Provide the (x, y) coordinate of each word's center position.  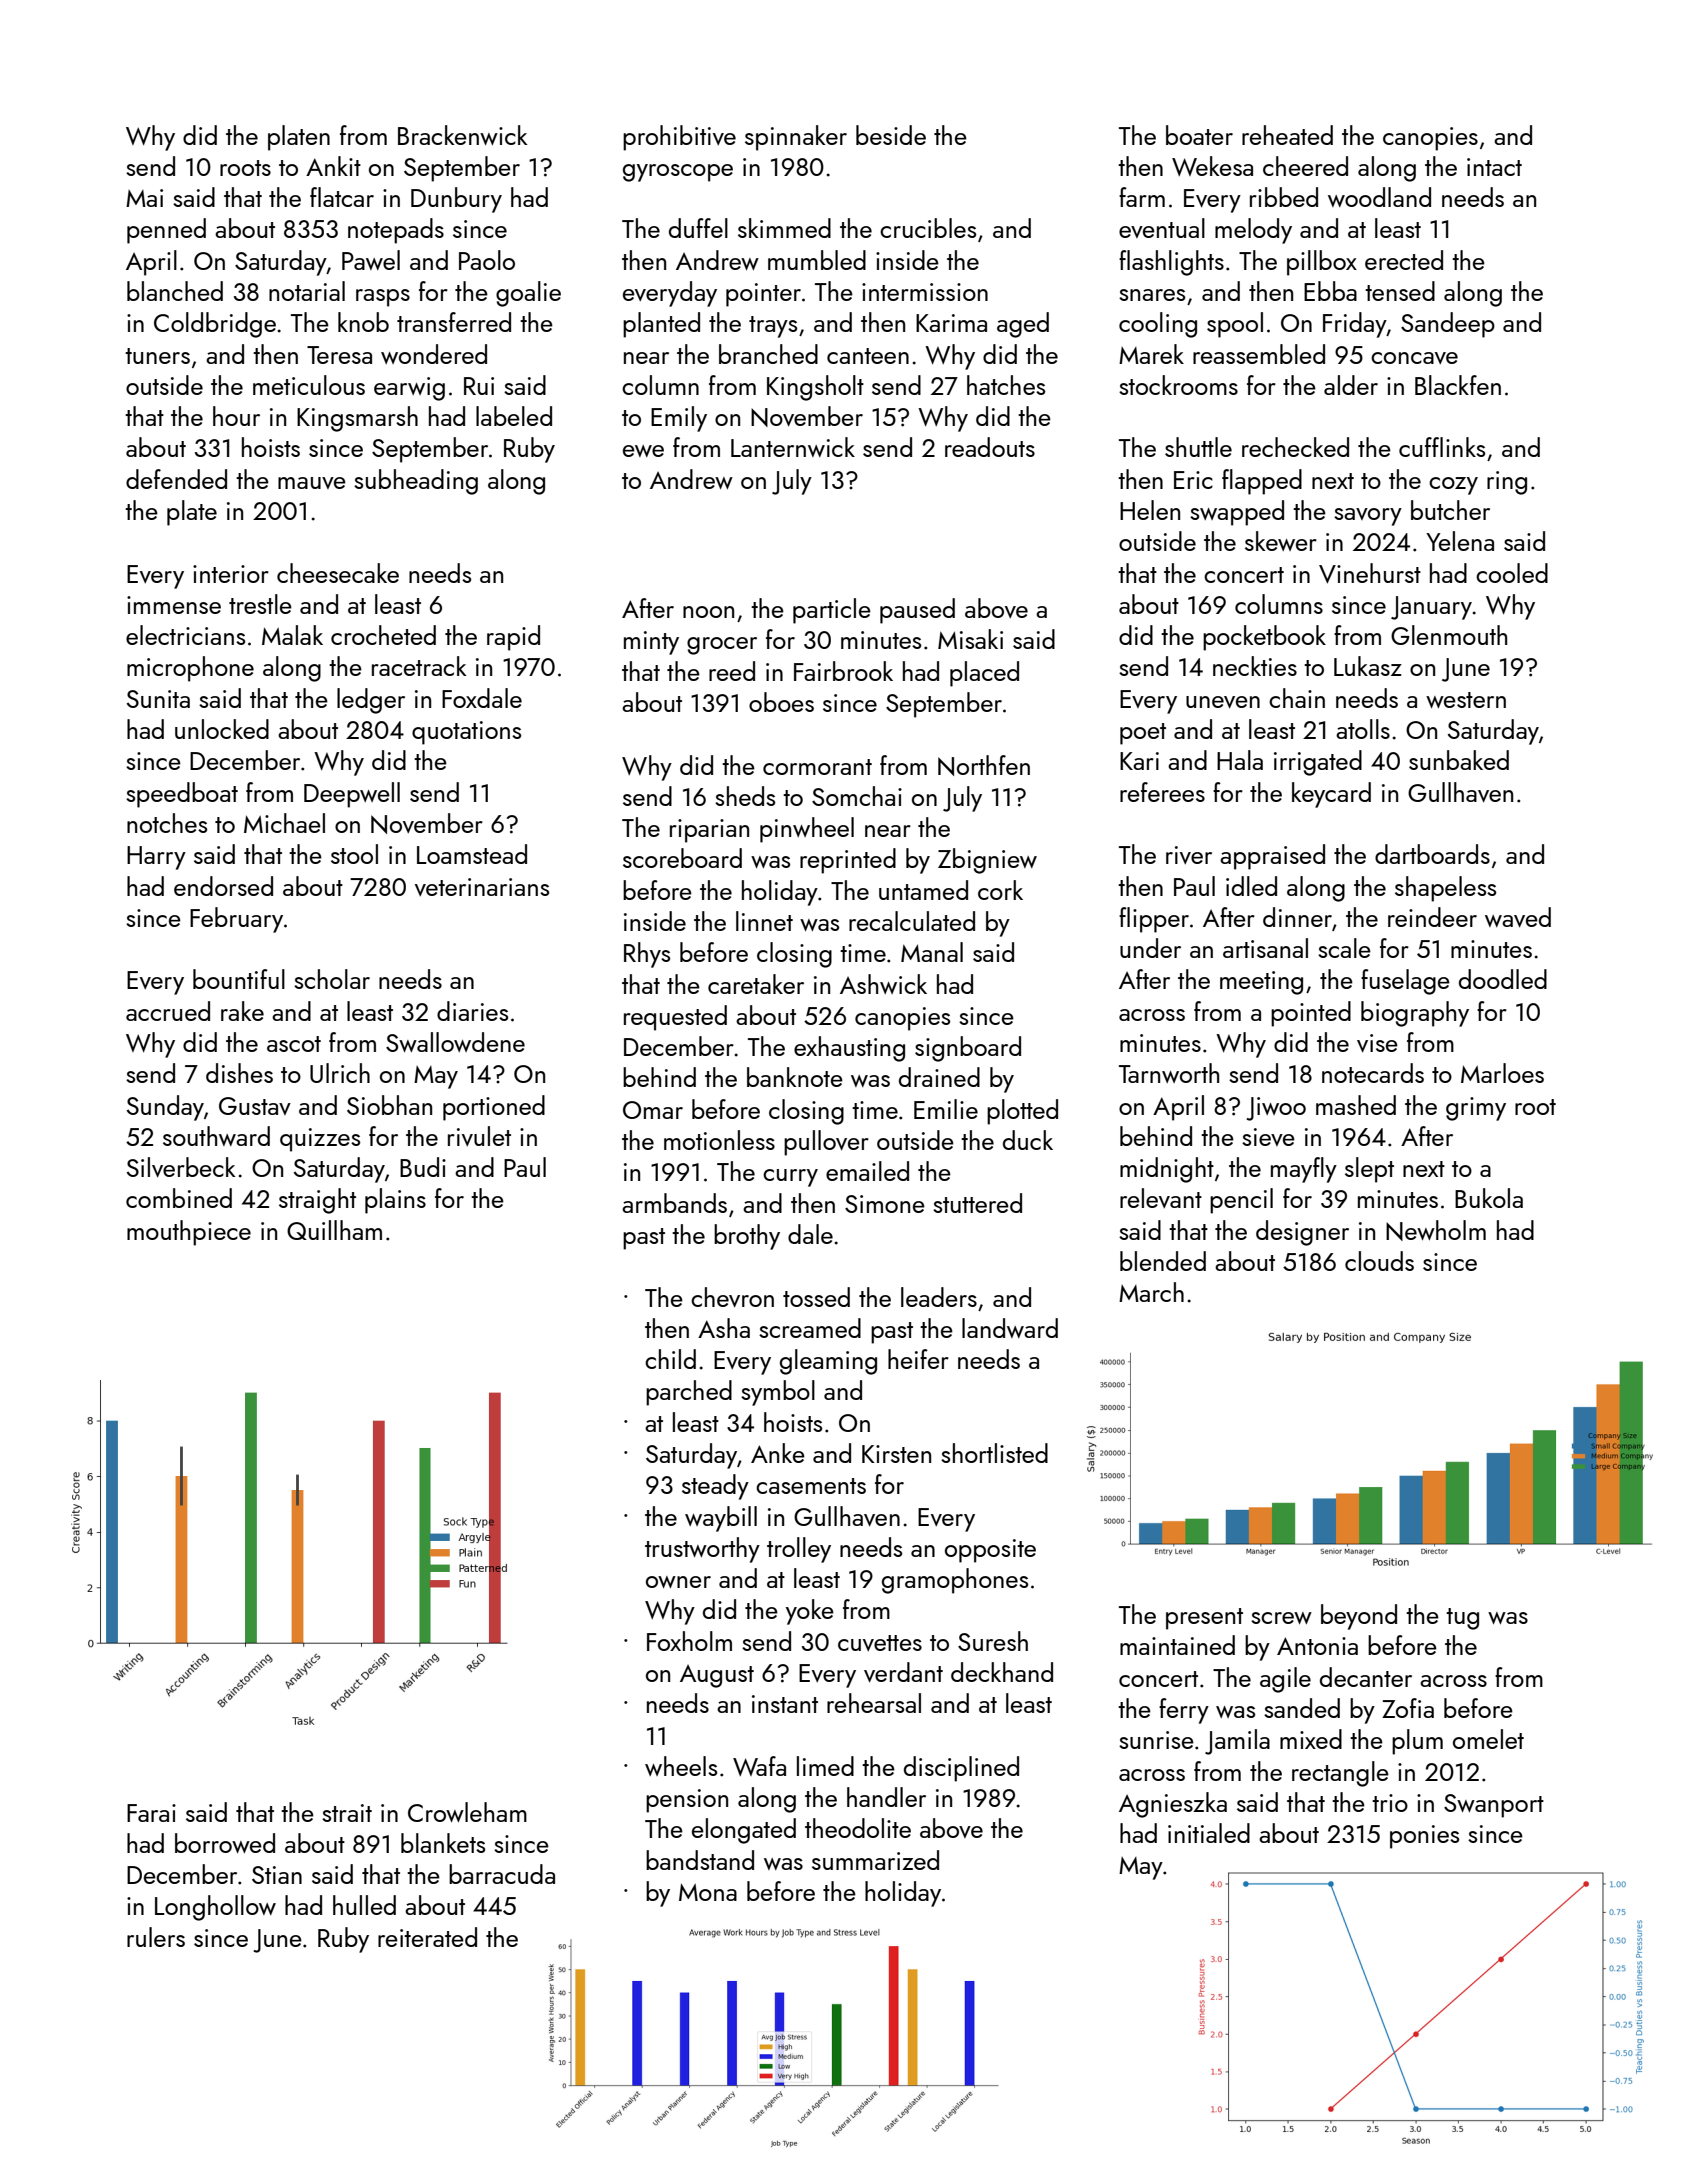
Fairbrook (843, 671)
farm (1142, 197)
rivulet (479, 1136)
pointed (1311, 1014)
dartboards (1432, 854)
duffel (698, 228)
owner (678, 1582)
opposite (990, 1551)
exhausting (849, 1049)
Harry (156, 858)
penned (166, 231)
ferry (1184, 1711)
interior (231, 574)
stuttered (977, 1203)
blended (1163, 1261)
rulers (156, 1937)
